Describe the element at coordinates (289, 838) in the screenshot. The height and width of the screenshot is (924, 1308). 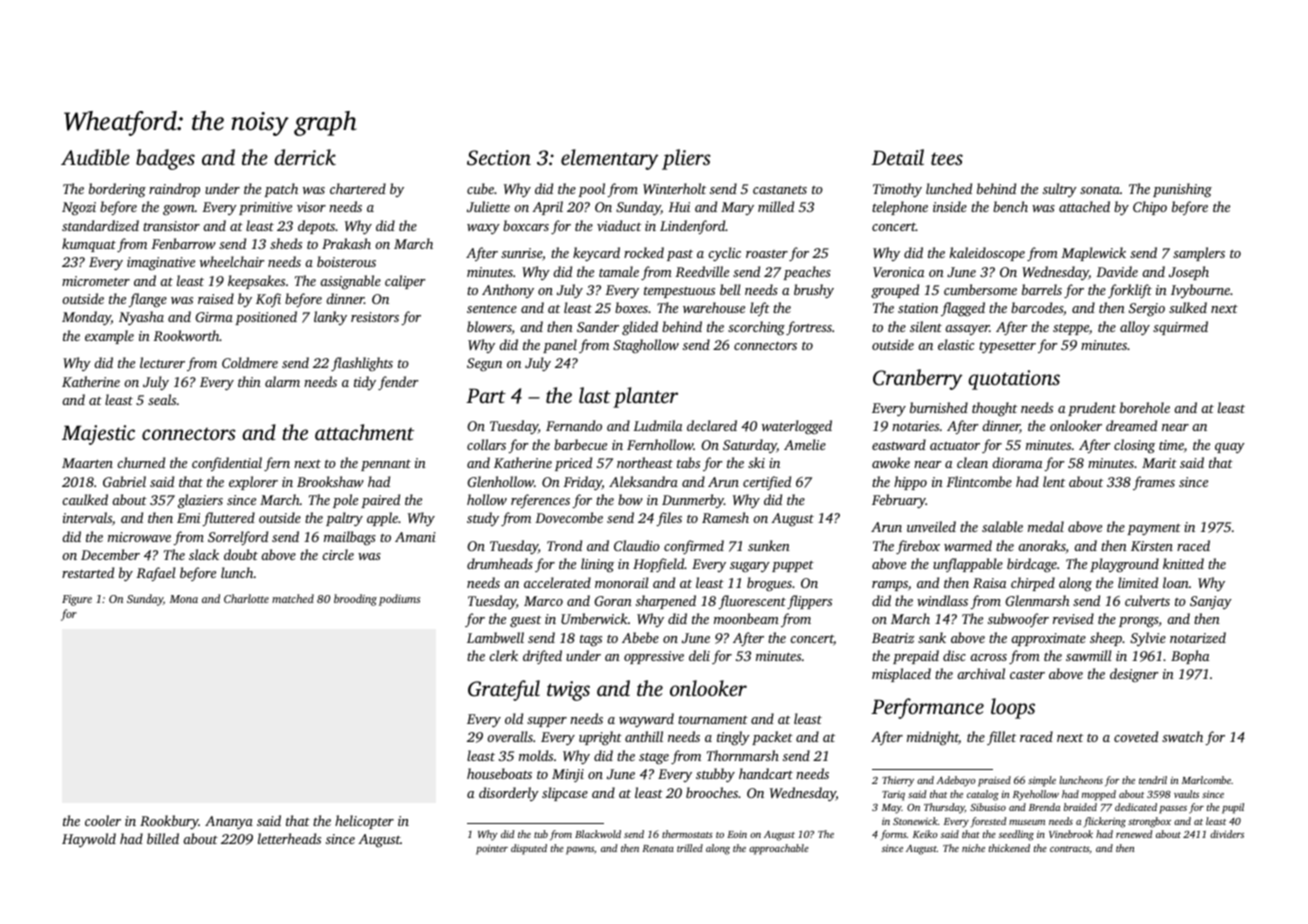
I see `letterheads` at that location.
